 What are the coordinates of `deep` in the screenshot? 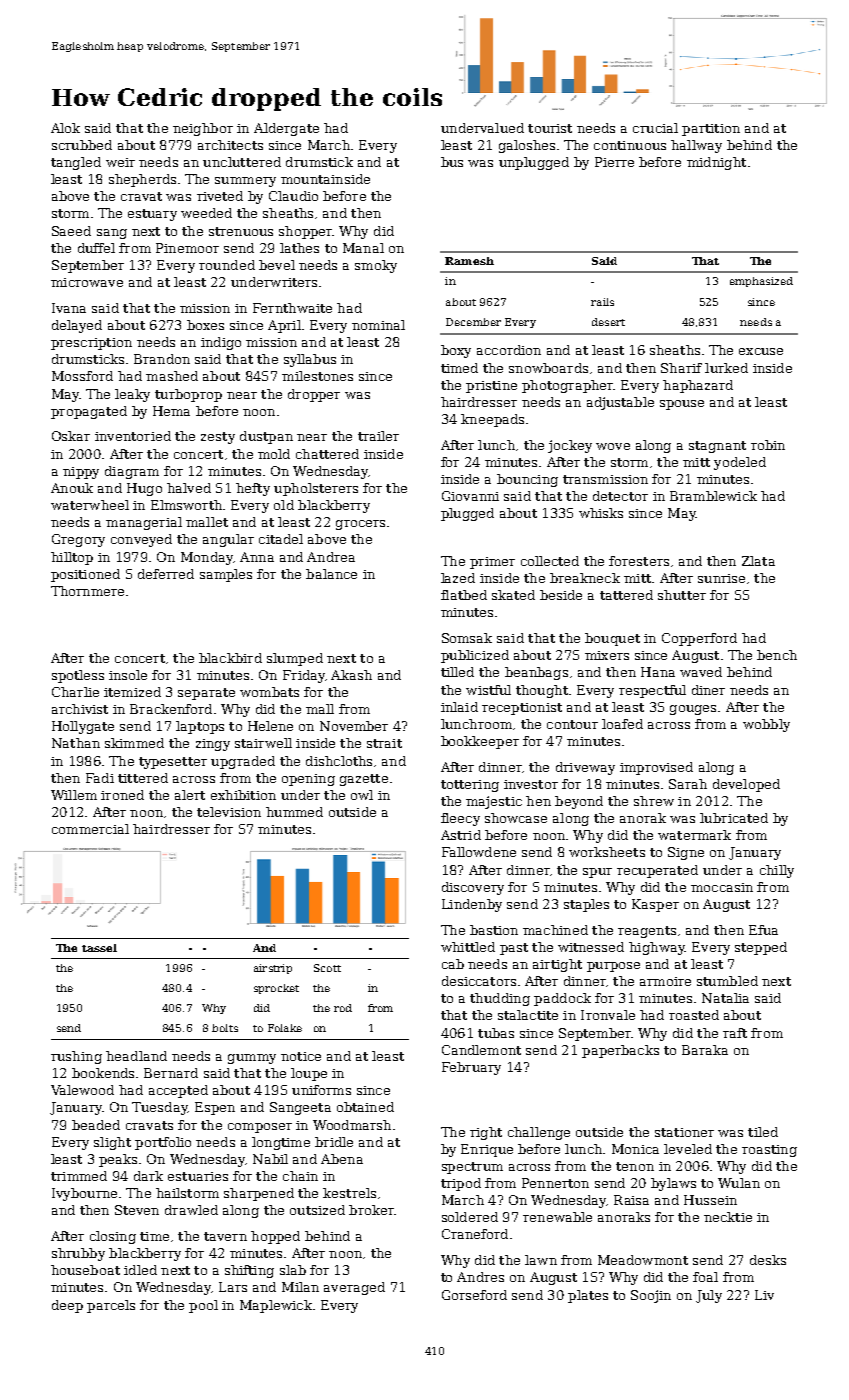 It's located at (67, 1306).
